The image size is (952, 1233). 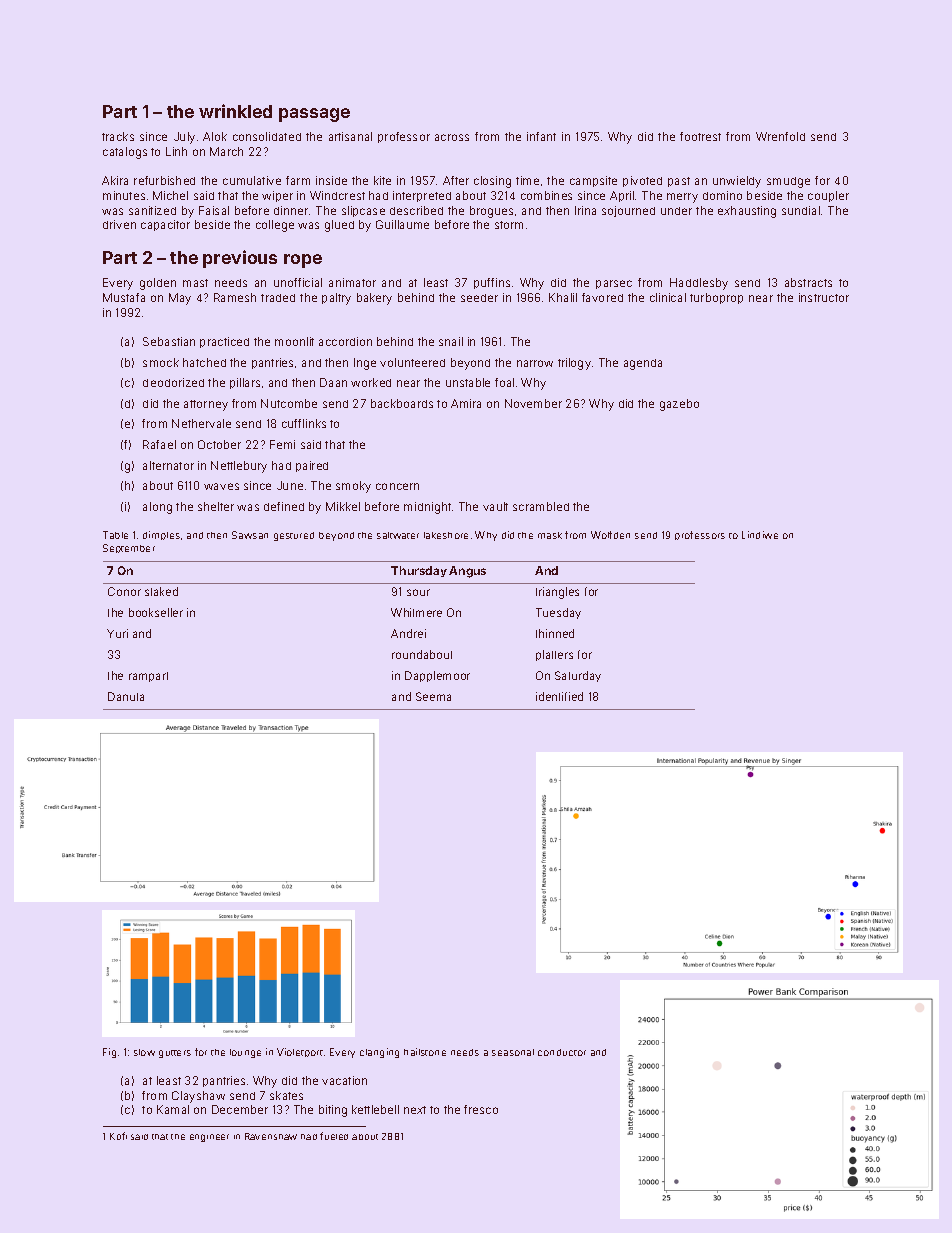 I want to click on platters, so click(x=554, y=655).
